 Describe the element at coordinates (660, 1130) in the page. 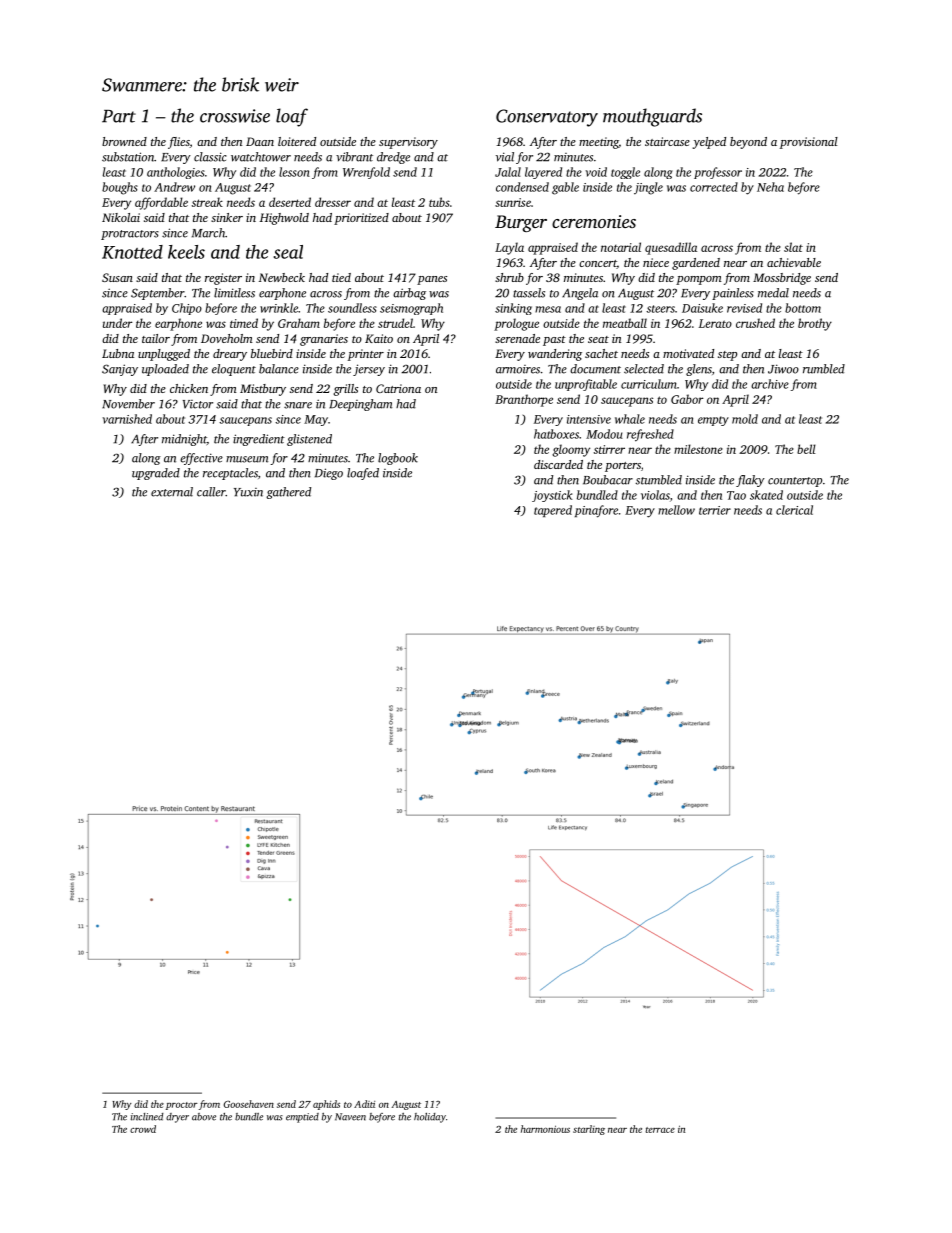

I see `terrace` at that location.
